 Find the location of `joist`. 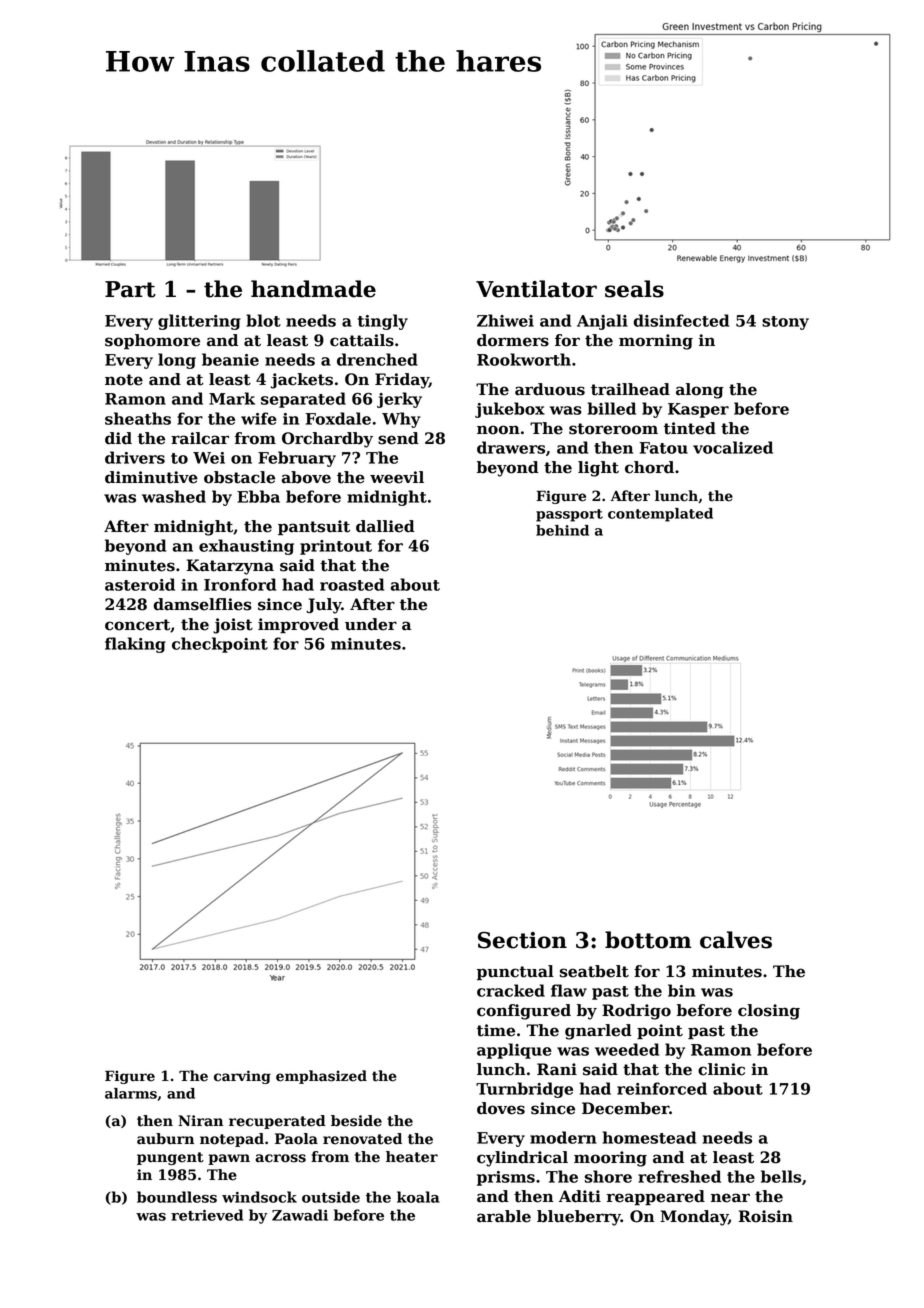

joist is located at coordinates (233, 626).
